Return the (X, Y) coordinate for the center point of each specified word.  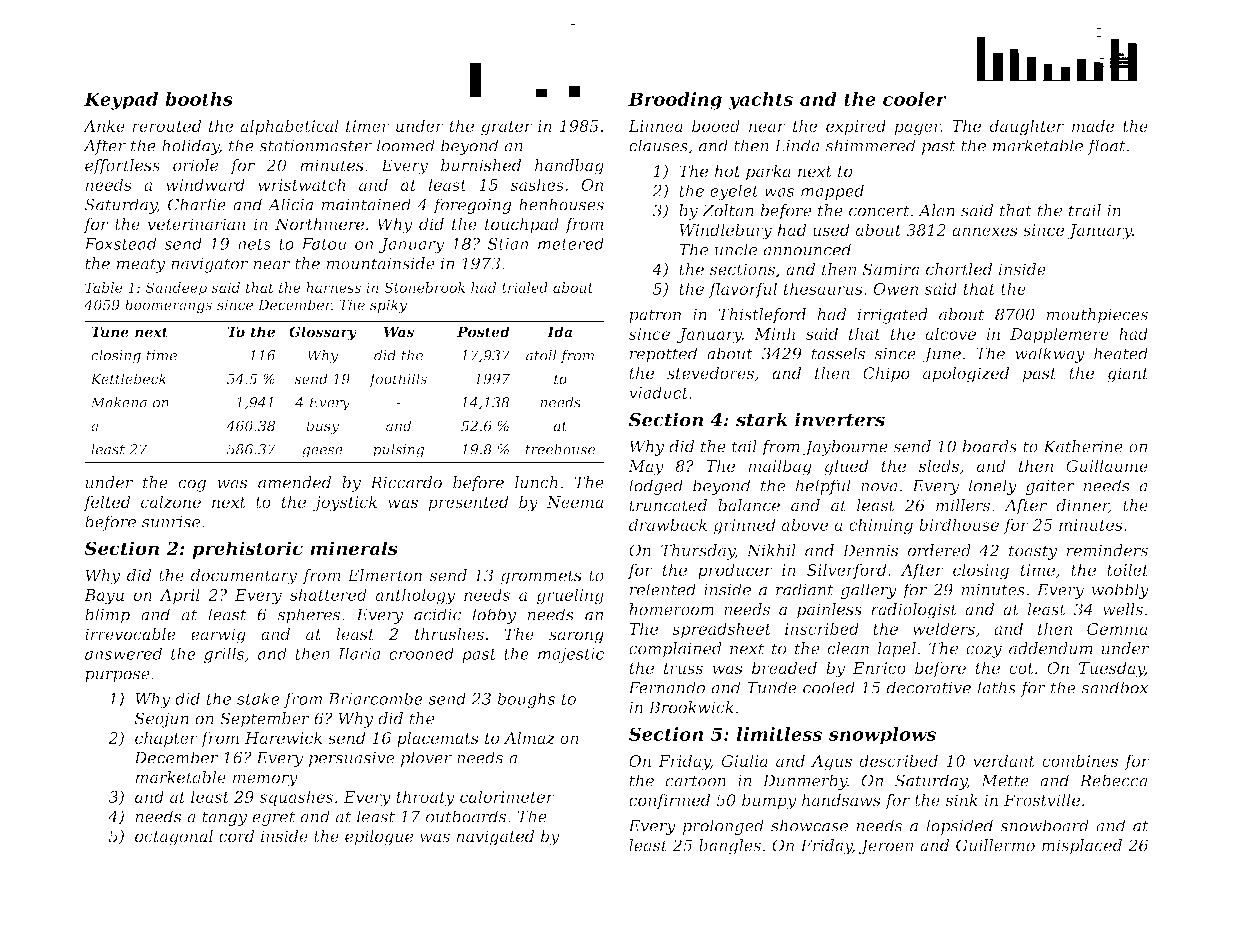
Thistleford (762, 316)
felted (106, 503)
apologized (966, 375)
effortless (122, 167)
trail (1085, 210)
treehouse (560, 449)
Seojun (162, 720)
